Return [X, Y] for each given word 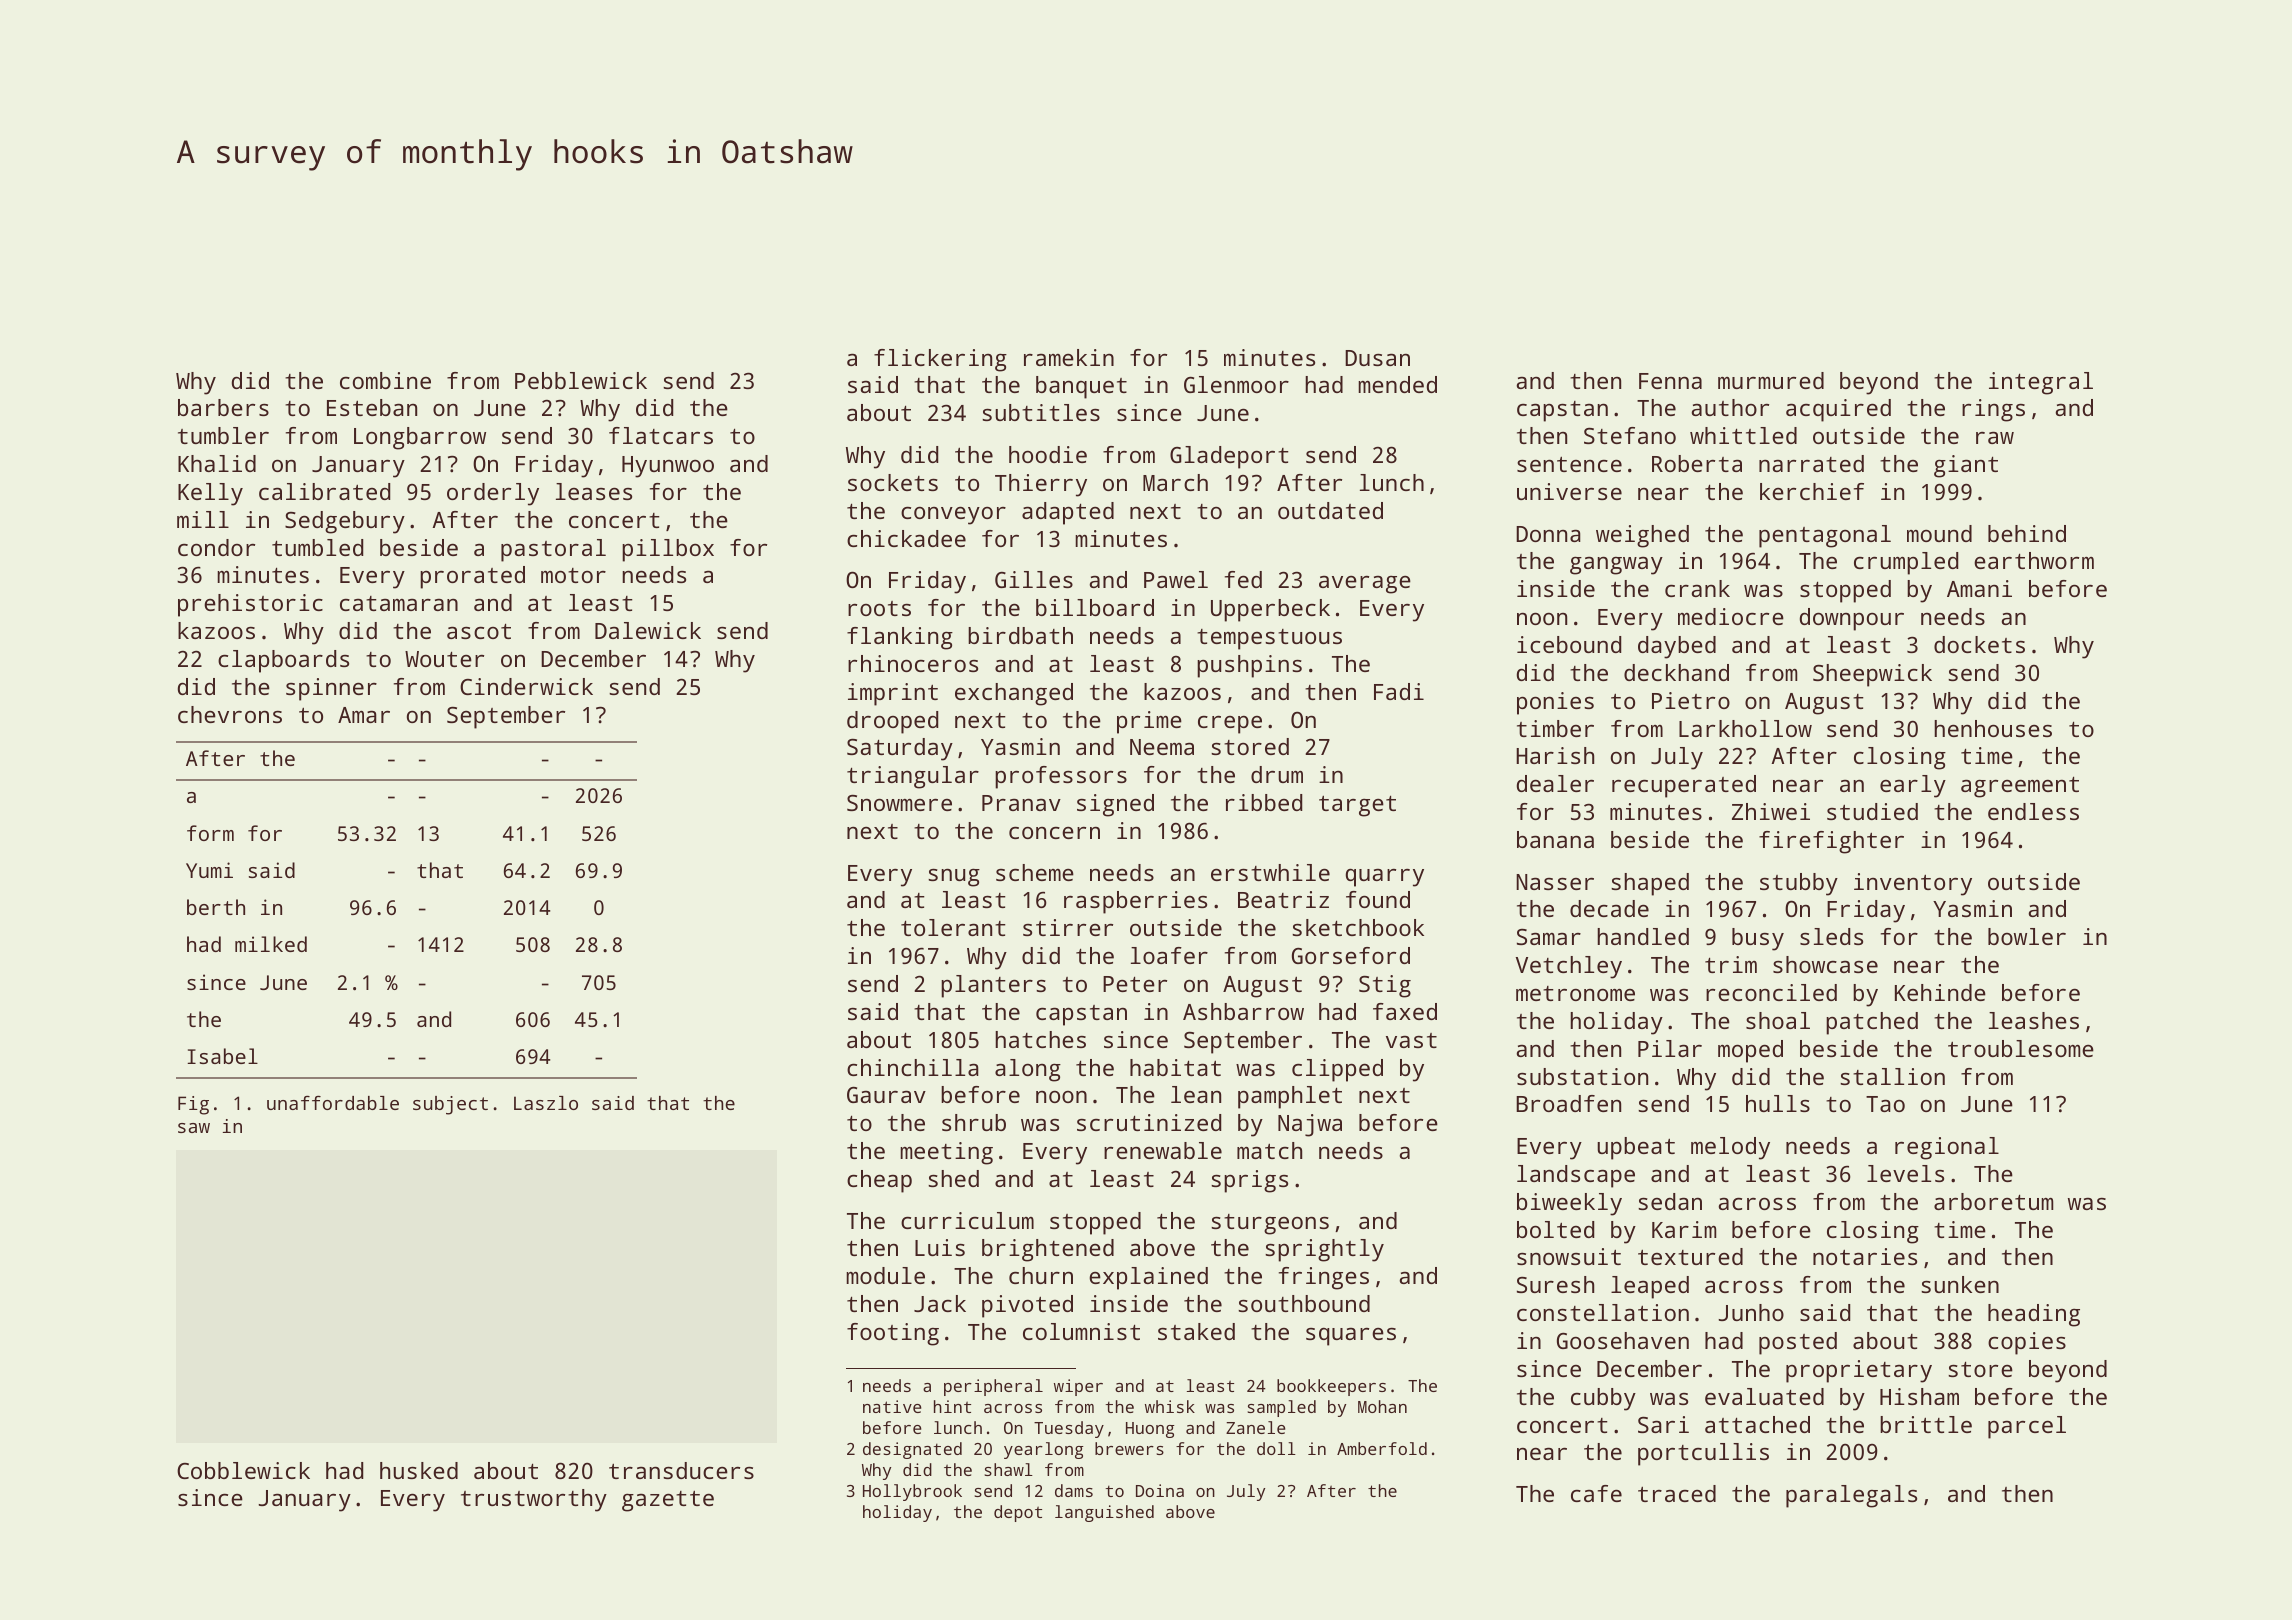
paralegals [1851, 1496]
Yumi [209, 870]
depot [1018, 1513]
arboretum [1993, 1201]
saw [194, 1128]
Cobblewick [243, 1470]
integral [2041, 383]
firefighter [1831, 842]
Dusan [1377, 358]
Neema [1162, 747]
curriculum [967, 1220]
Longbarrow [420, 438]
